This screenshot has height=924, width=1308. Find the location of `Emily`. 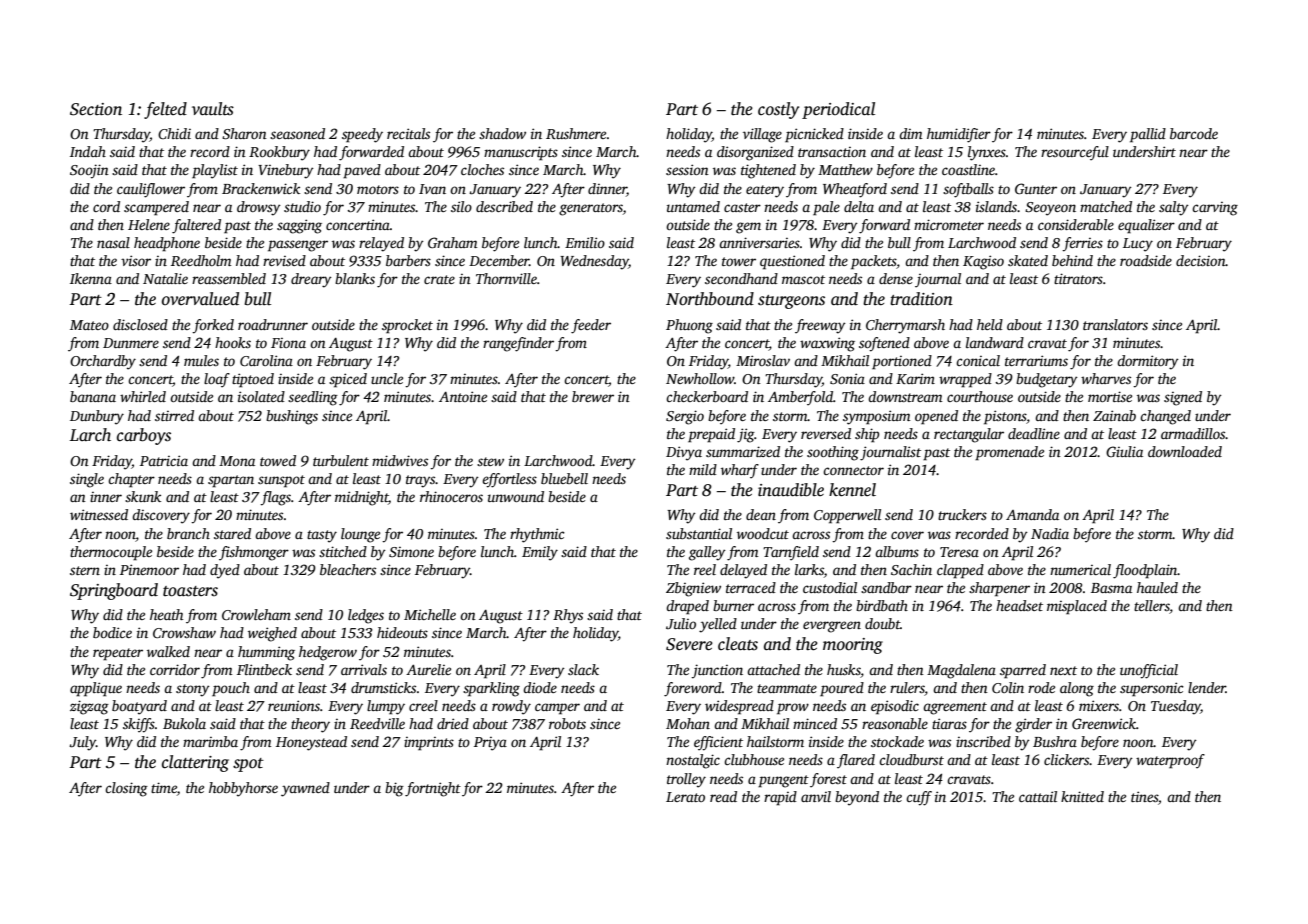

Emily is located at coordinates (540, 553).
